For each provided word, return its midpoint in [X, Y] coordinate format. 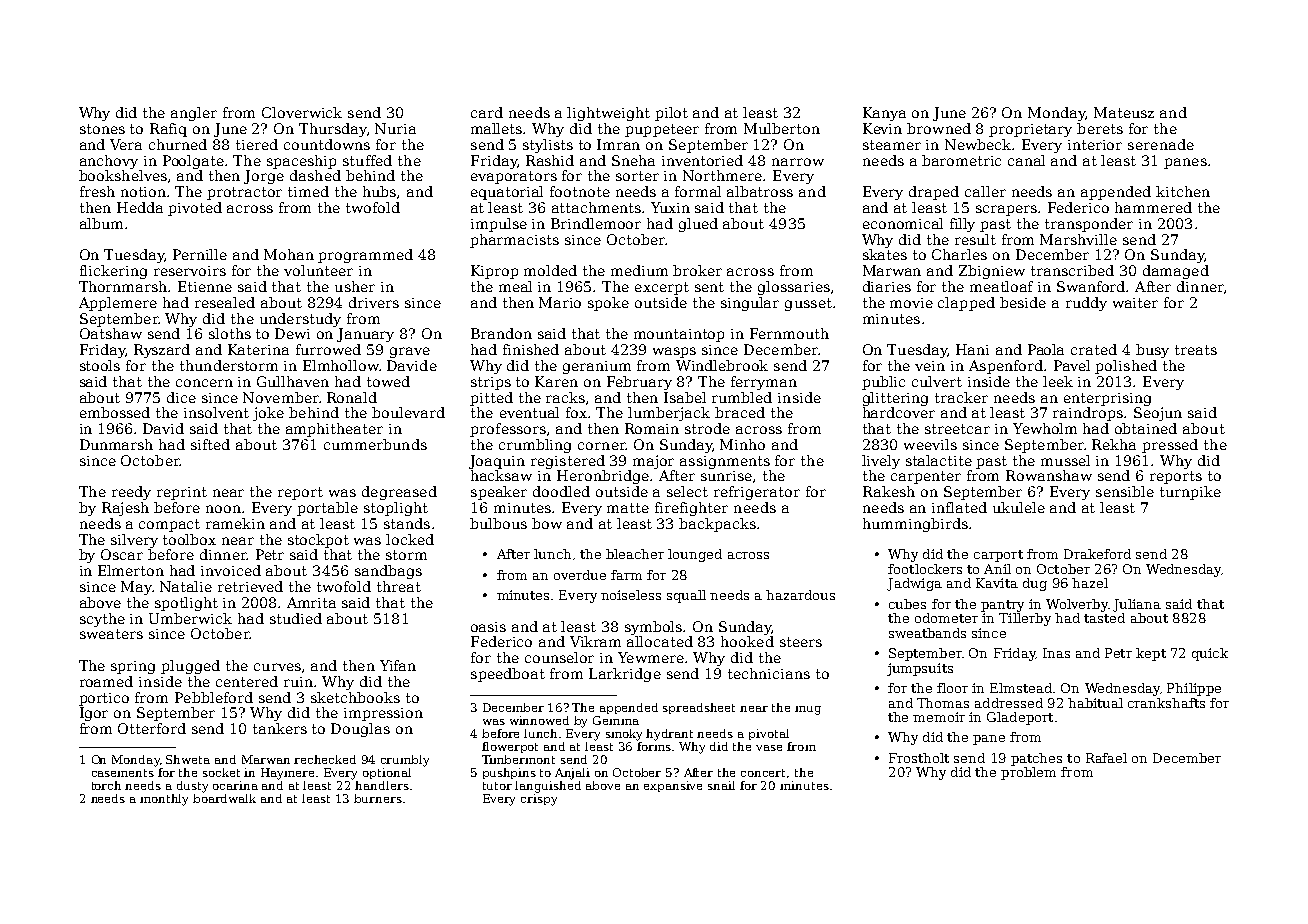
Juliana [1137, 605]
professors [508, 430]
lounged [695, 555]
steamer [892, 145]
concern [204, 383]
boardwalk [224, 798]
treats [1196, 350]
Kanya [884, 114]
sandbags [388, 572]
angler [194, 114]
